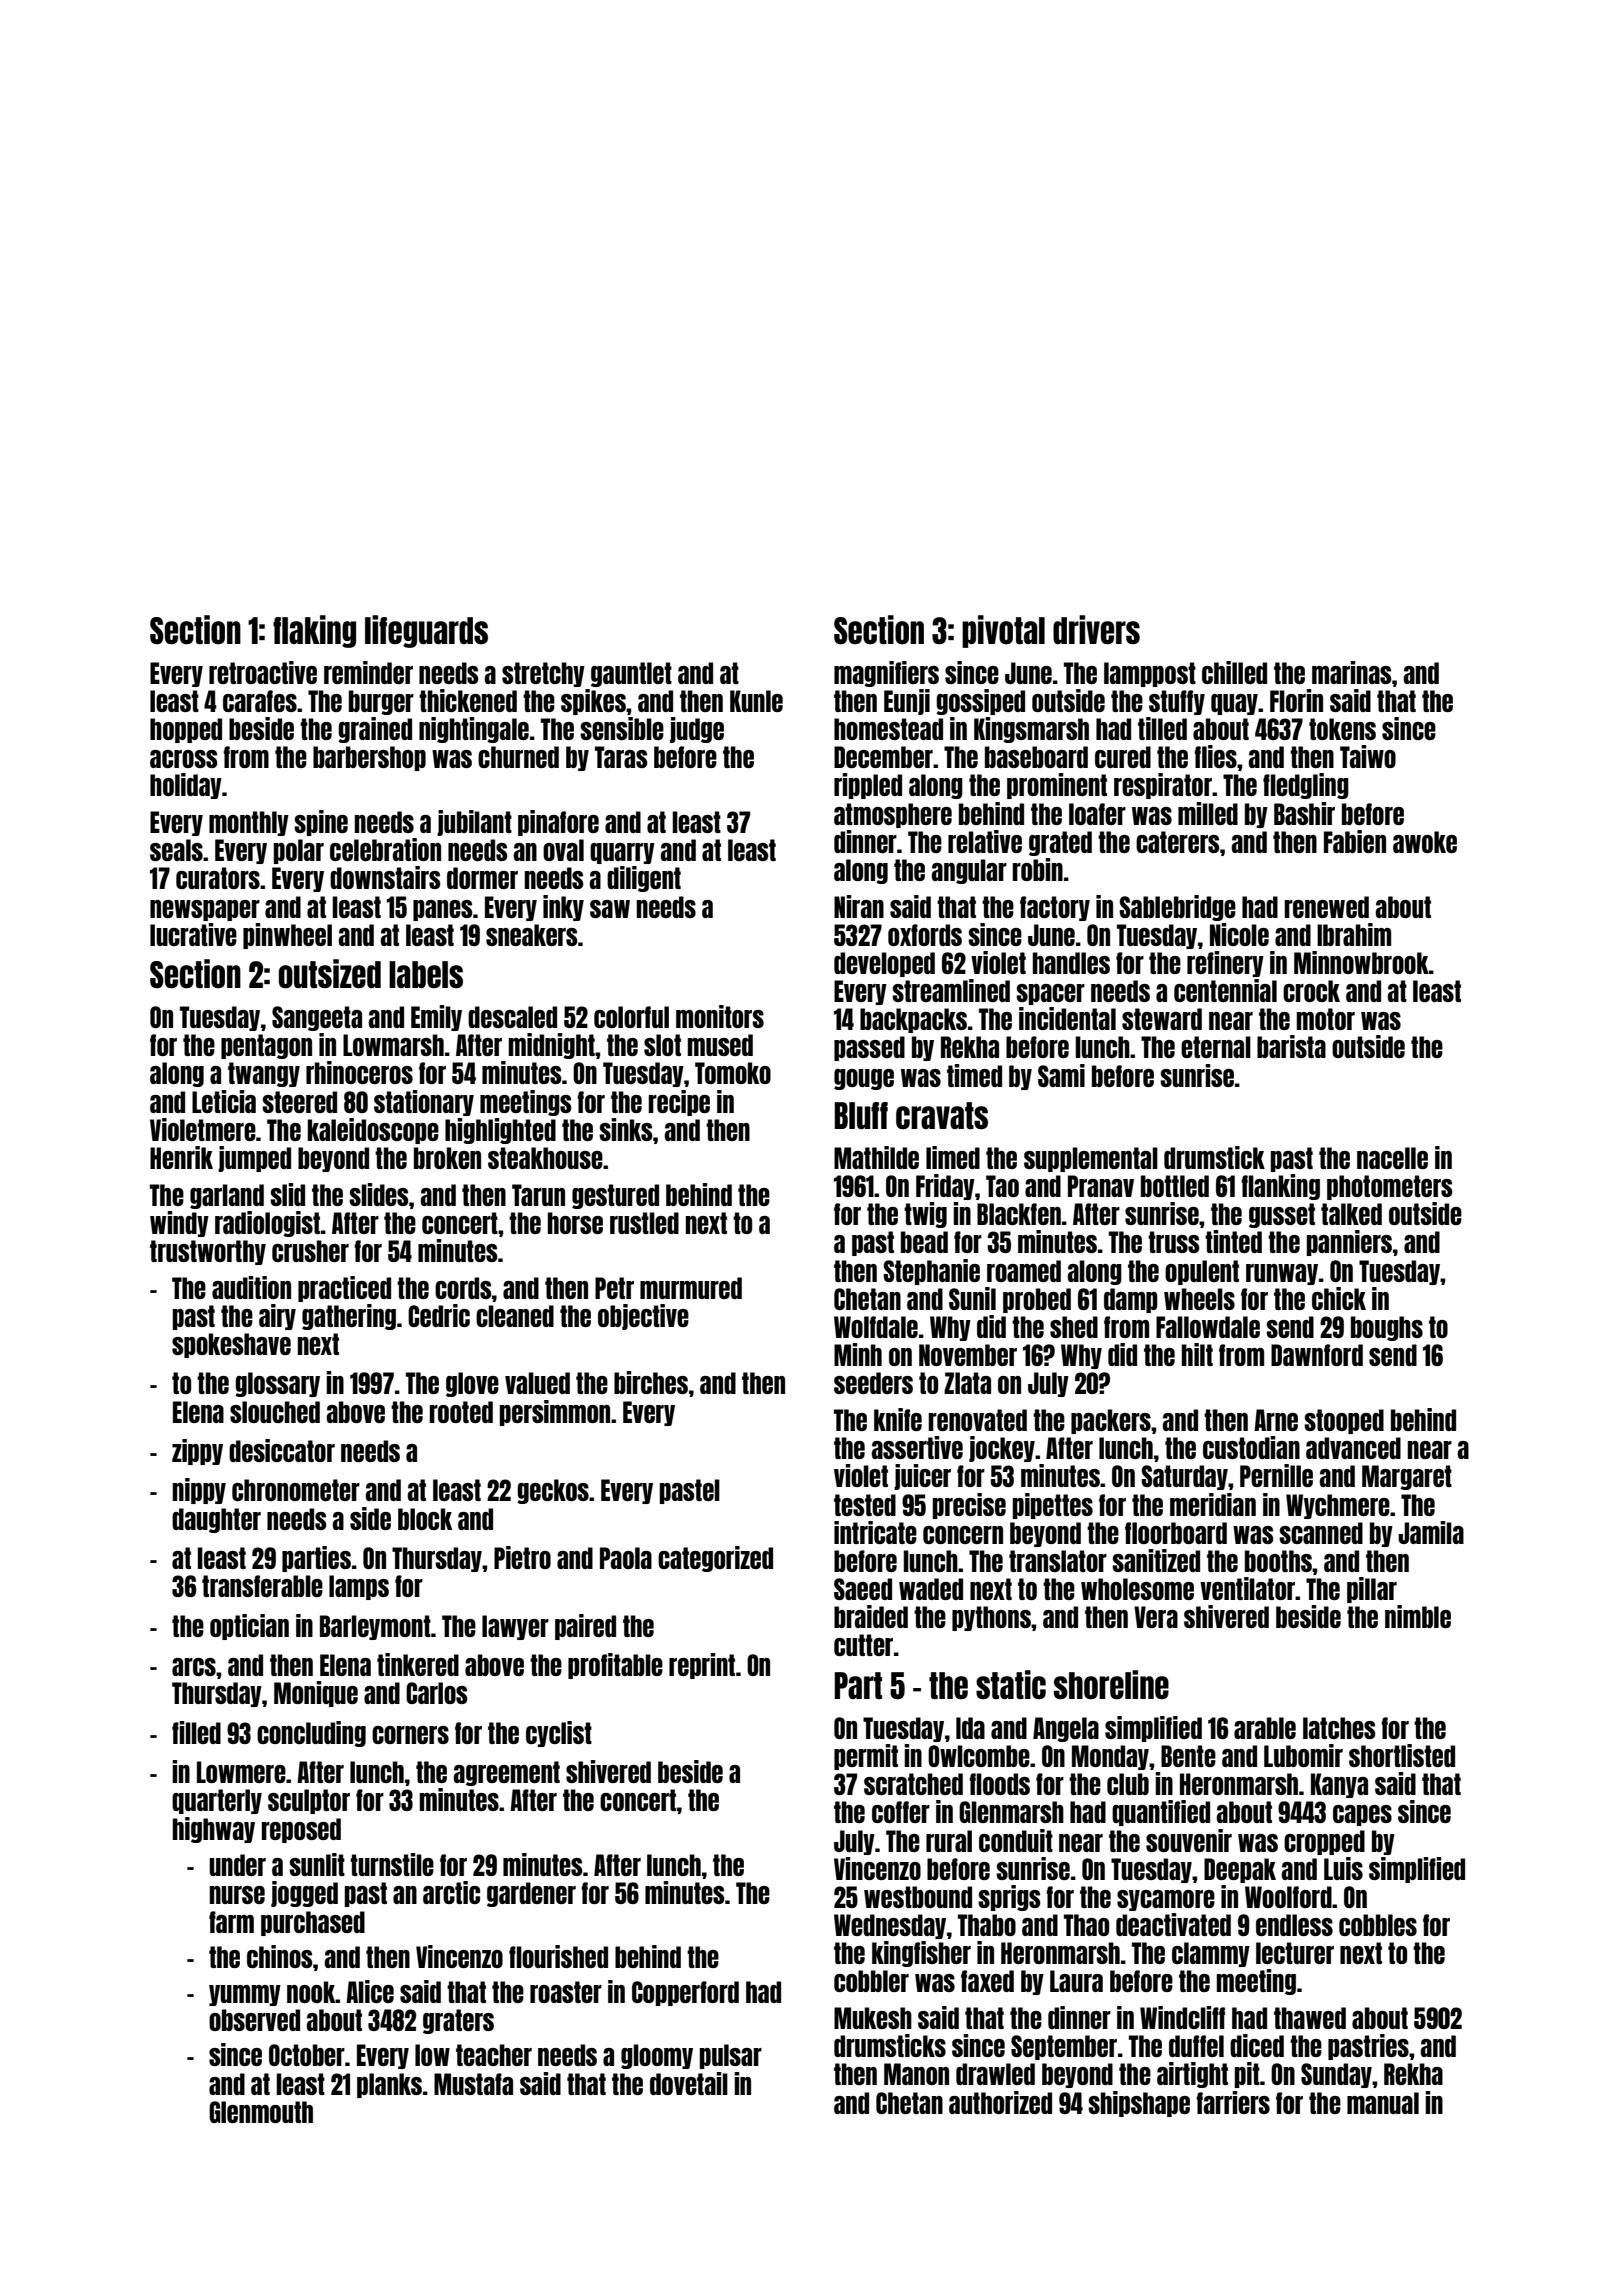 The image size is (1620, 2292). Describe the element at coordinates (311, 1992) in the screenshot. I see `nook` at that location.
